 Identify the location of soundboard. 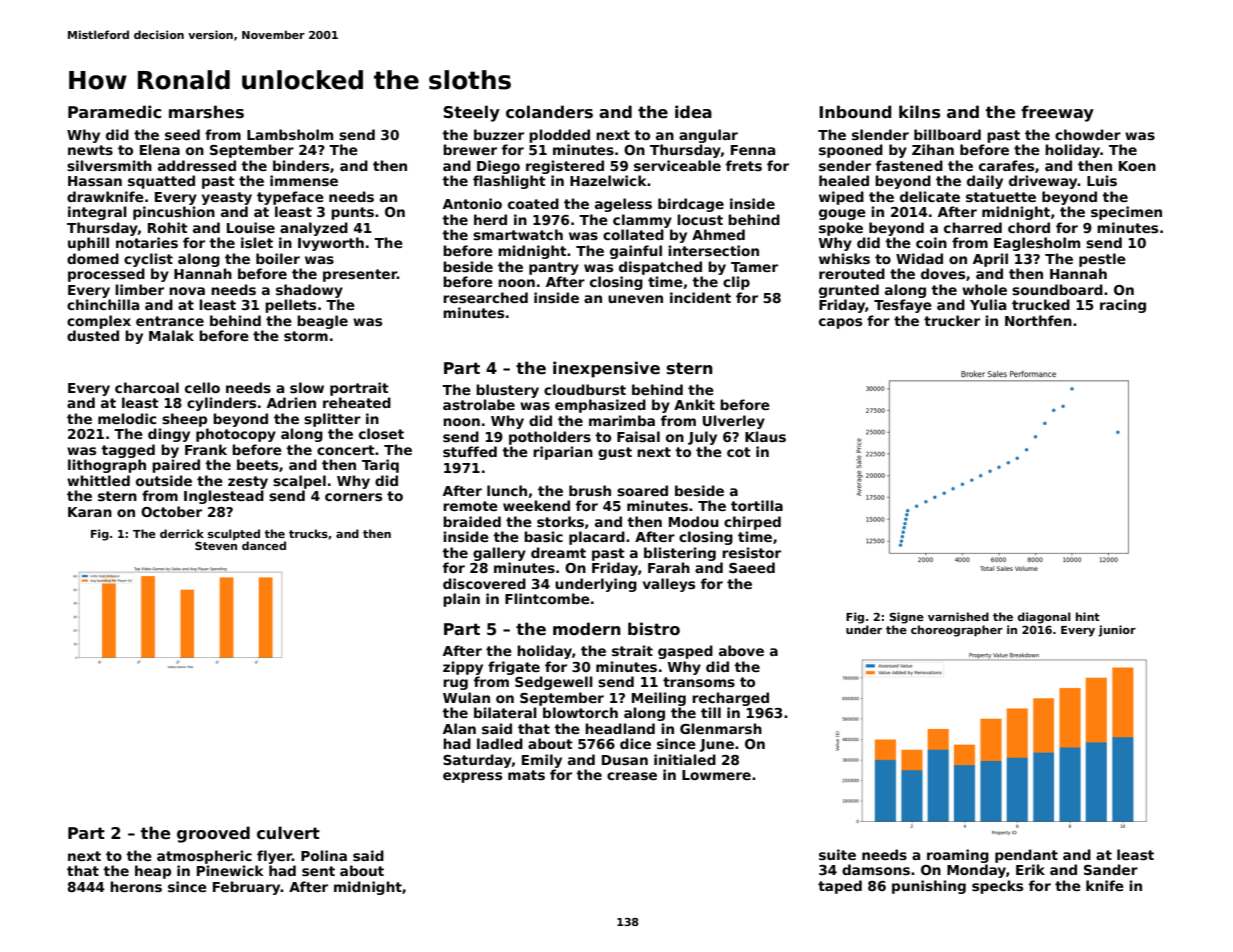
(1057, 289).
